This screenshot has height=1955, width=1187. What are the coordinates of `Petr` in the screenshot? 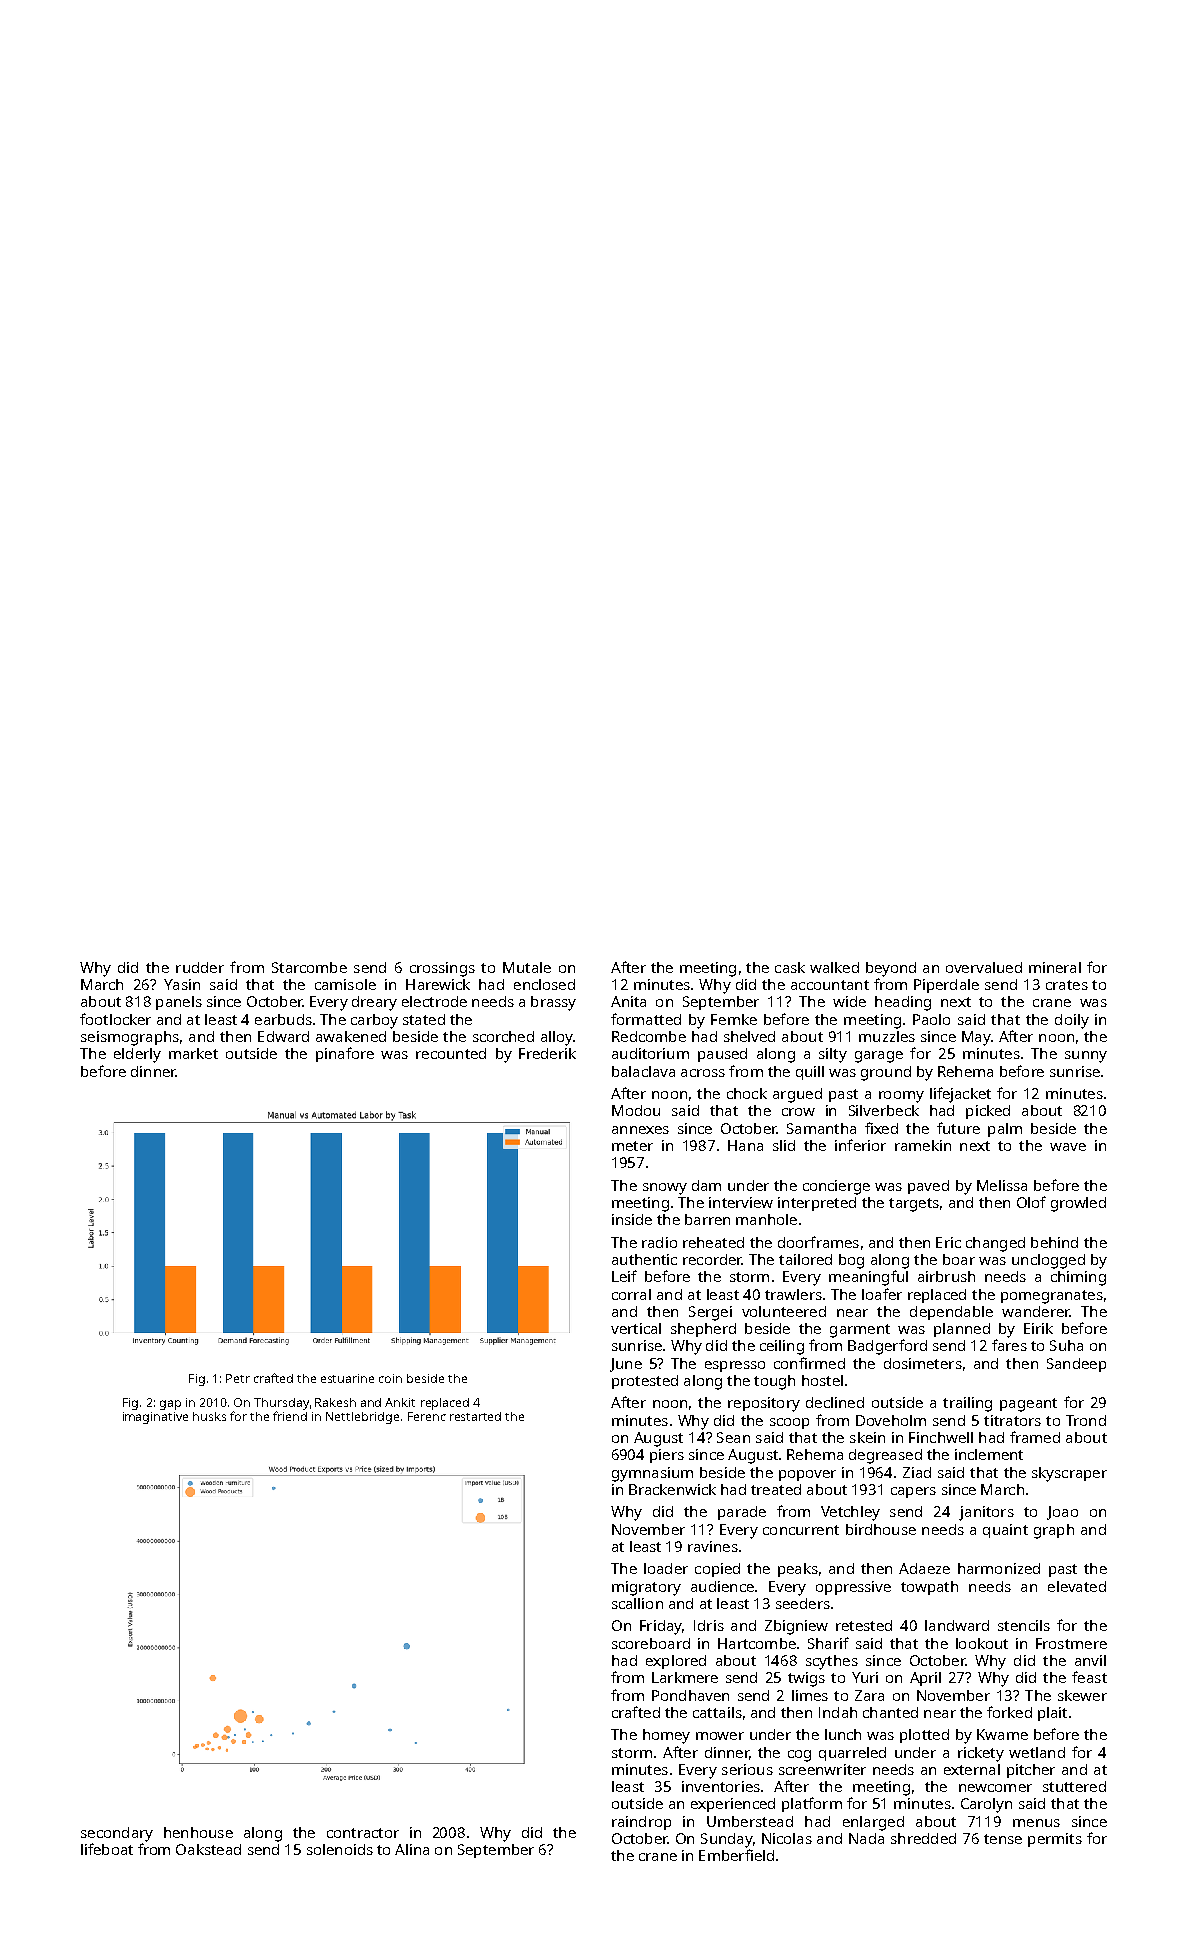 It's located at (238, 1378).
